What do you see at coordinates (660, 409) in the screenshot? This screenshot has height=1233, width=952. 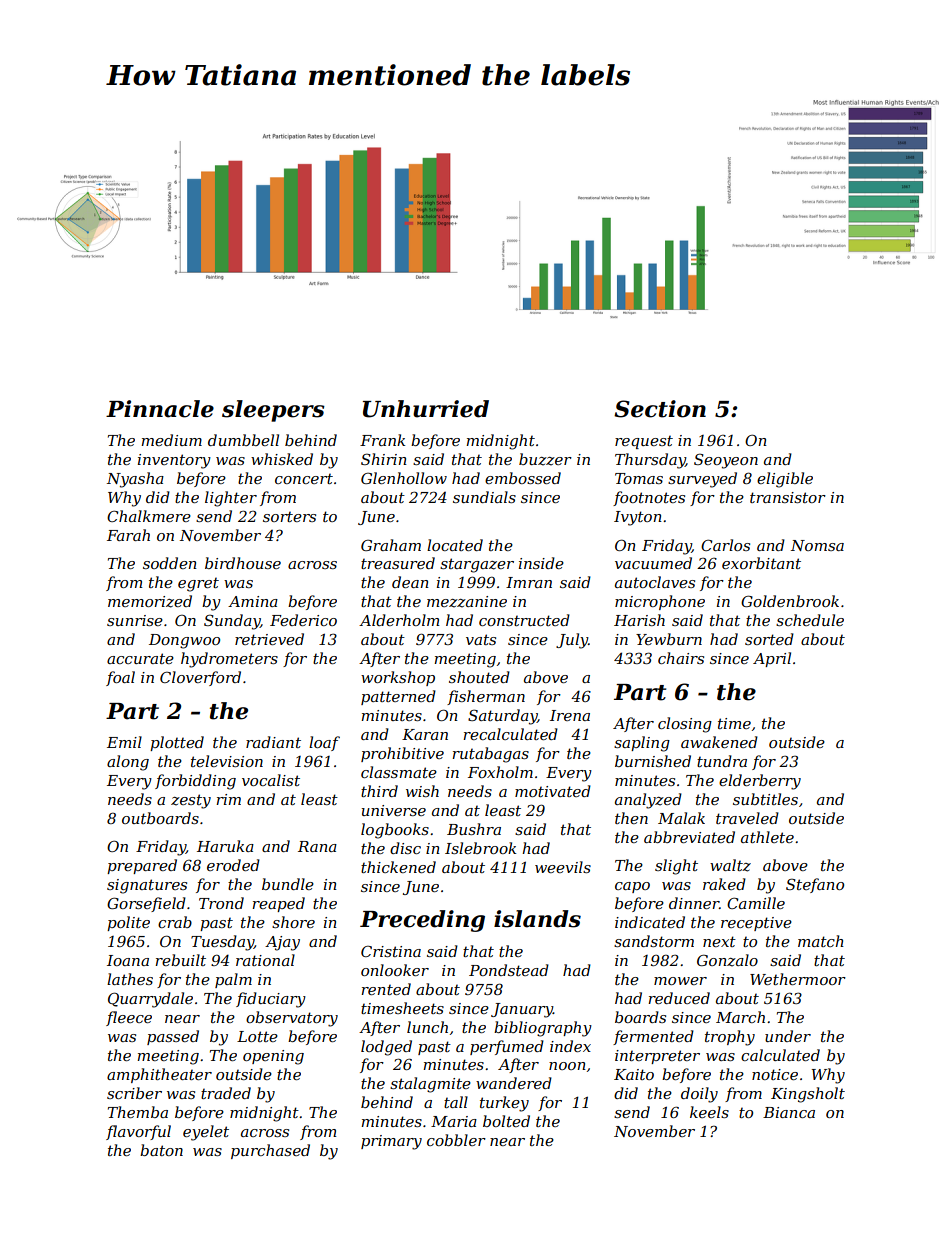 I see `Section` at bounding box center [660, 409].
